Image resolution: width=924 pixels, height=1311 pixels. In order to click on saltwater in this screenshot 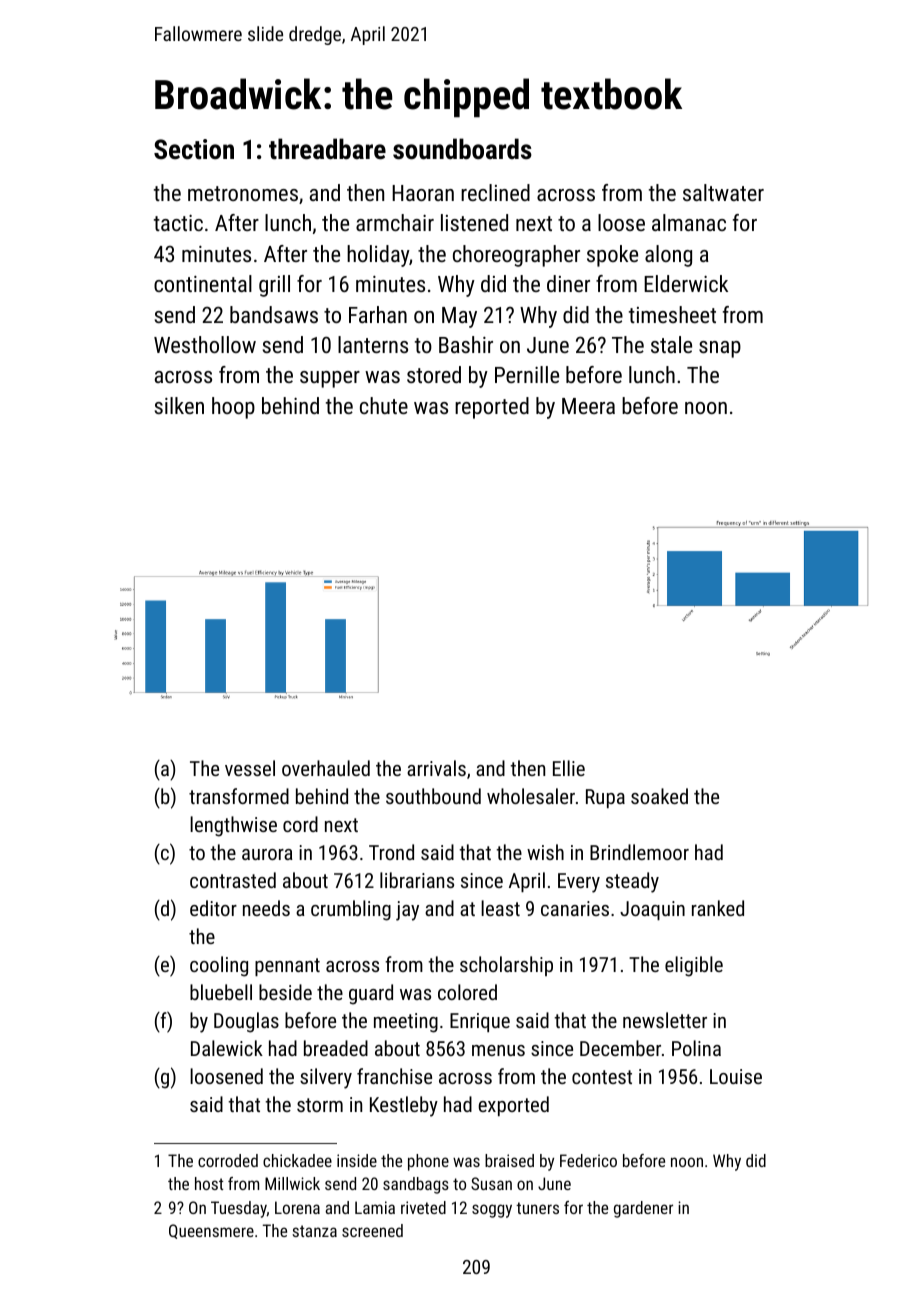, I will do `click(723, 192)`.
